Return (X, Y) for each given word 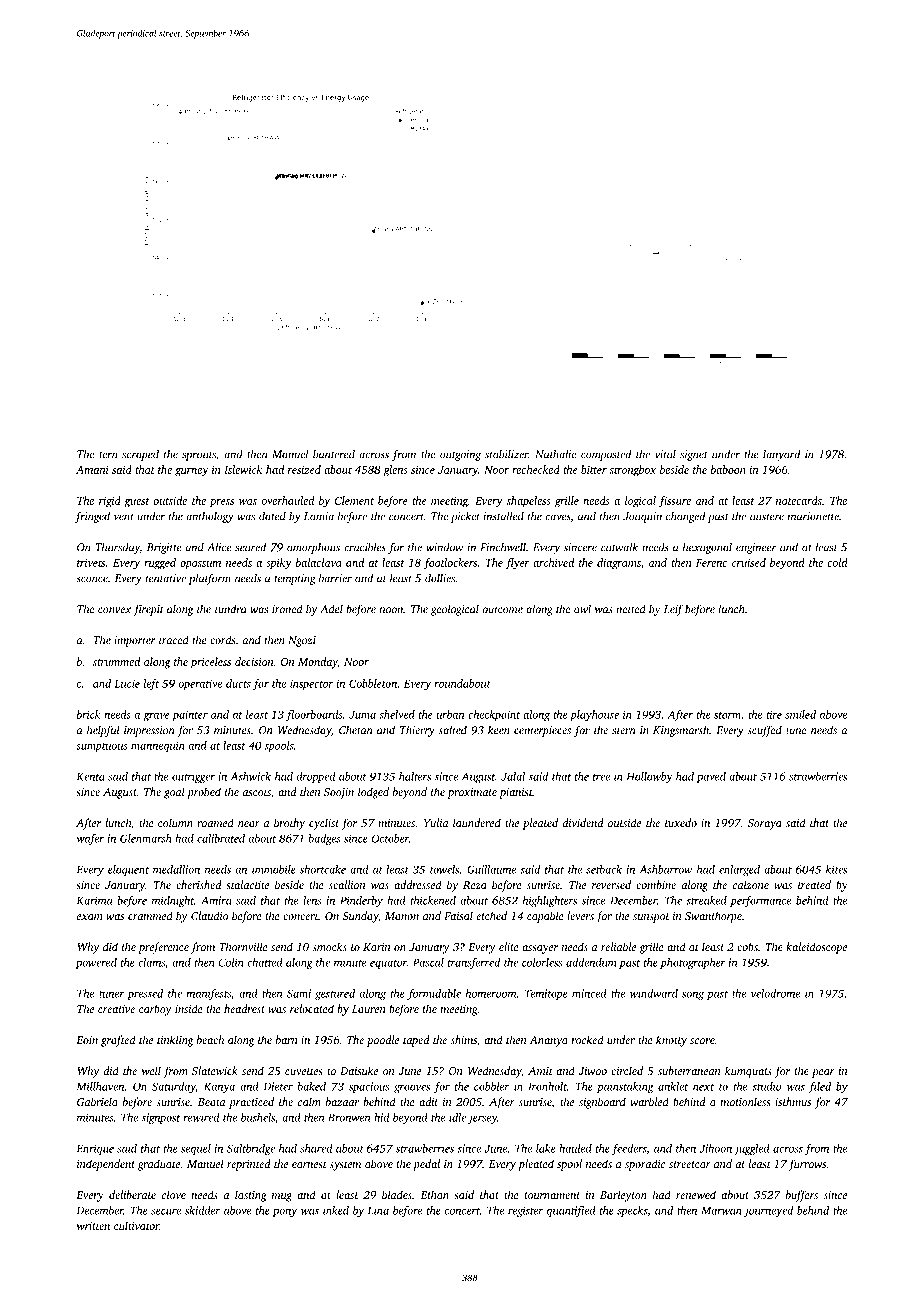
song (693, 996)
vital (665, 454)
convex (115, 610)
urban (451, 714)
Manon (402, 916)
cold (838, 562)
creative (116, 1009)
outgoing (460, 455)
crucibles (365, 547)
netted (631, 608)
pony (284, 1213)
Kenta (90, 776)
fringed (92, 517)
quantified (571, 1211)
